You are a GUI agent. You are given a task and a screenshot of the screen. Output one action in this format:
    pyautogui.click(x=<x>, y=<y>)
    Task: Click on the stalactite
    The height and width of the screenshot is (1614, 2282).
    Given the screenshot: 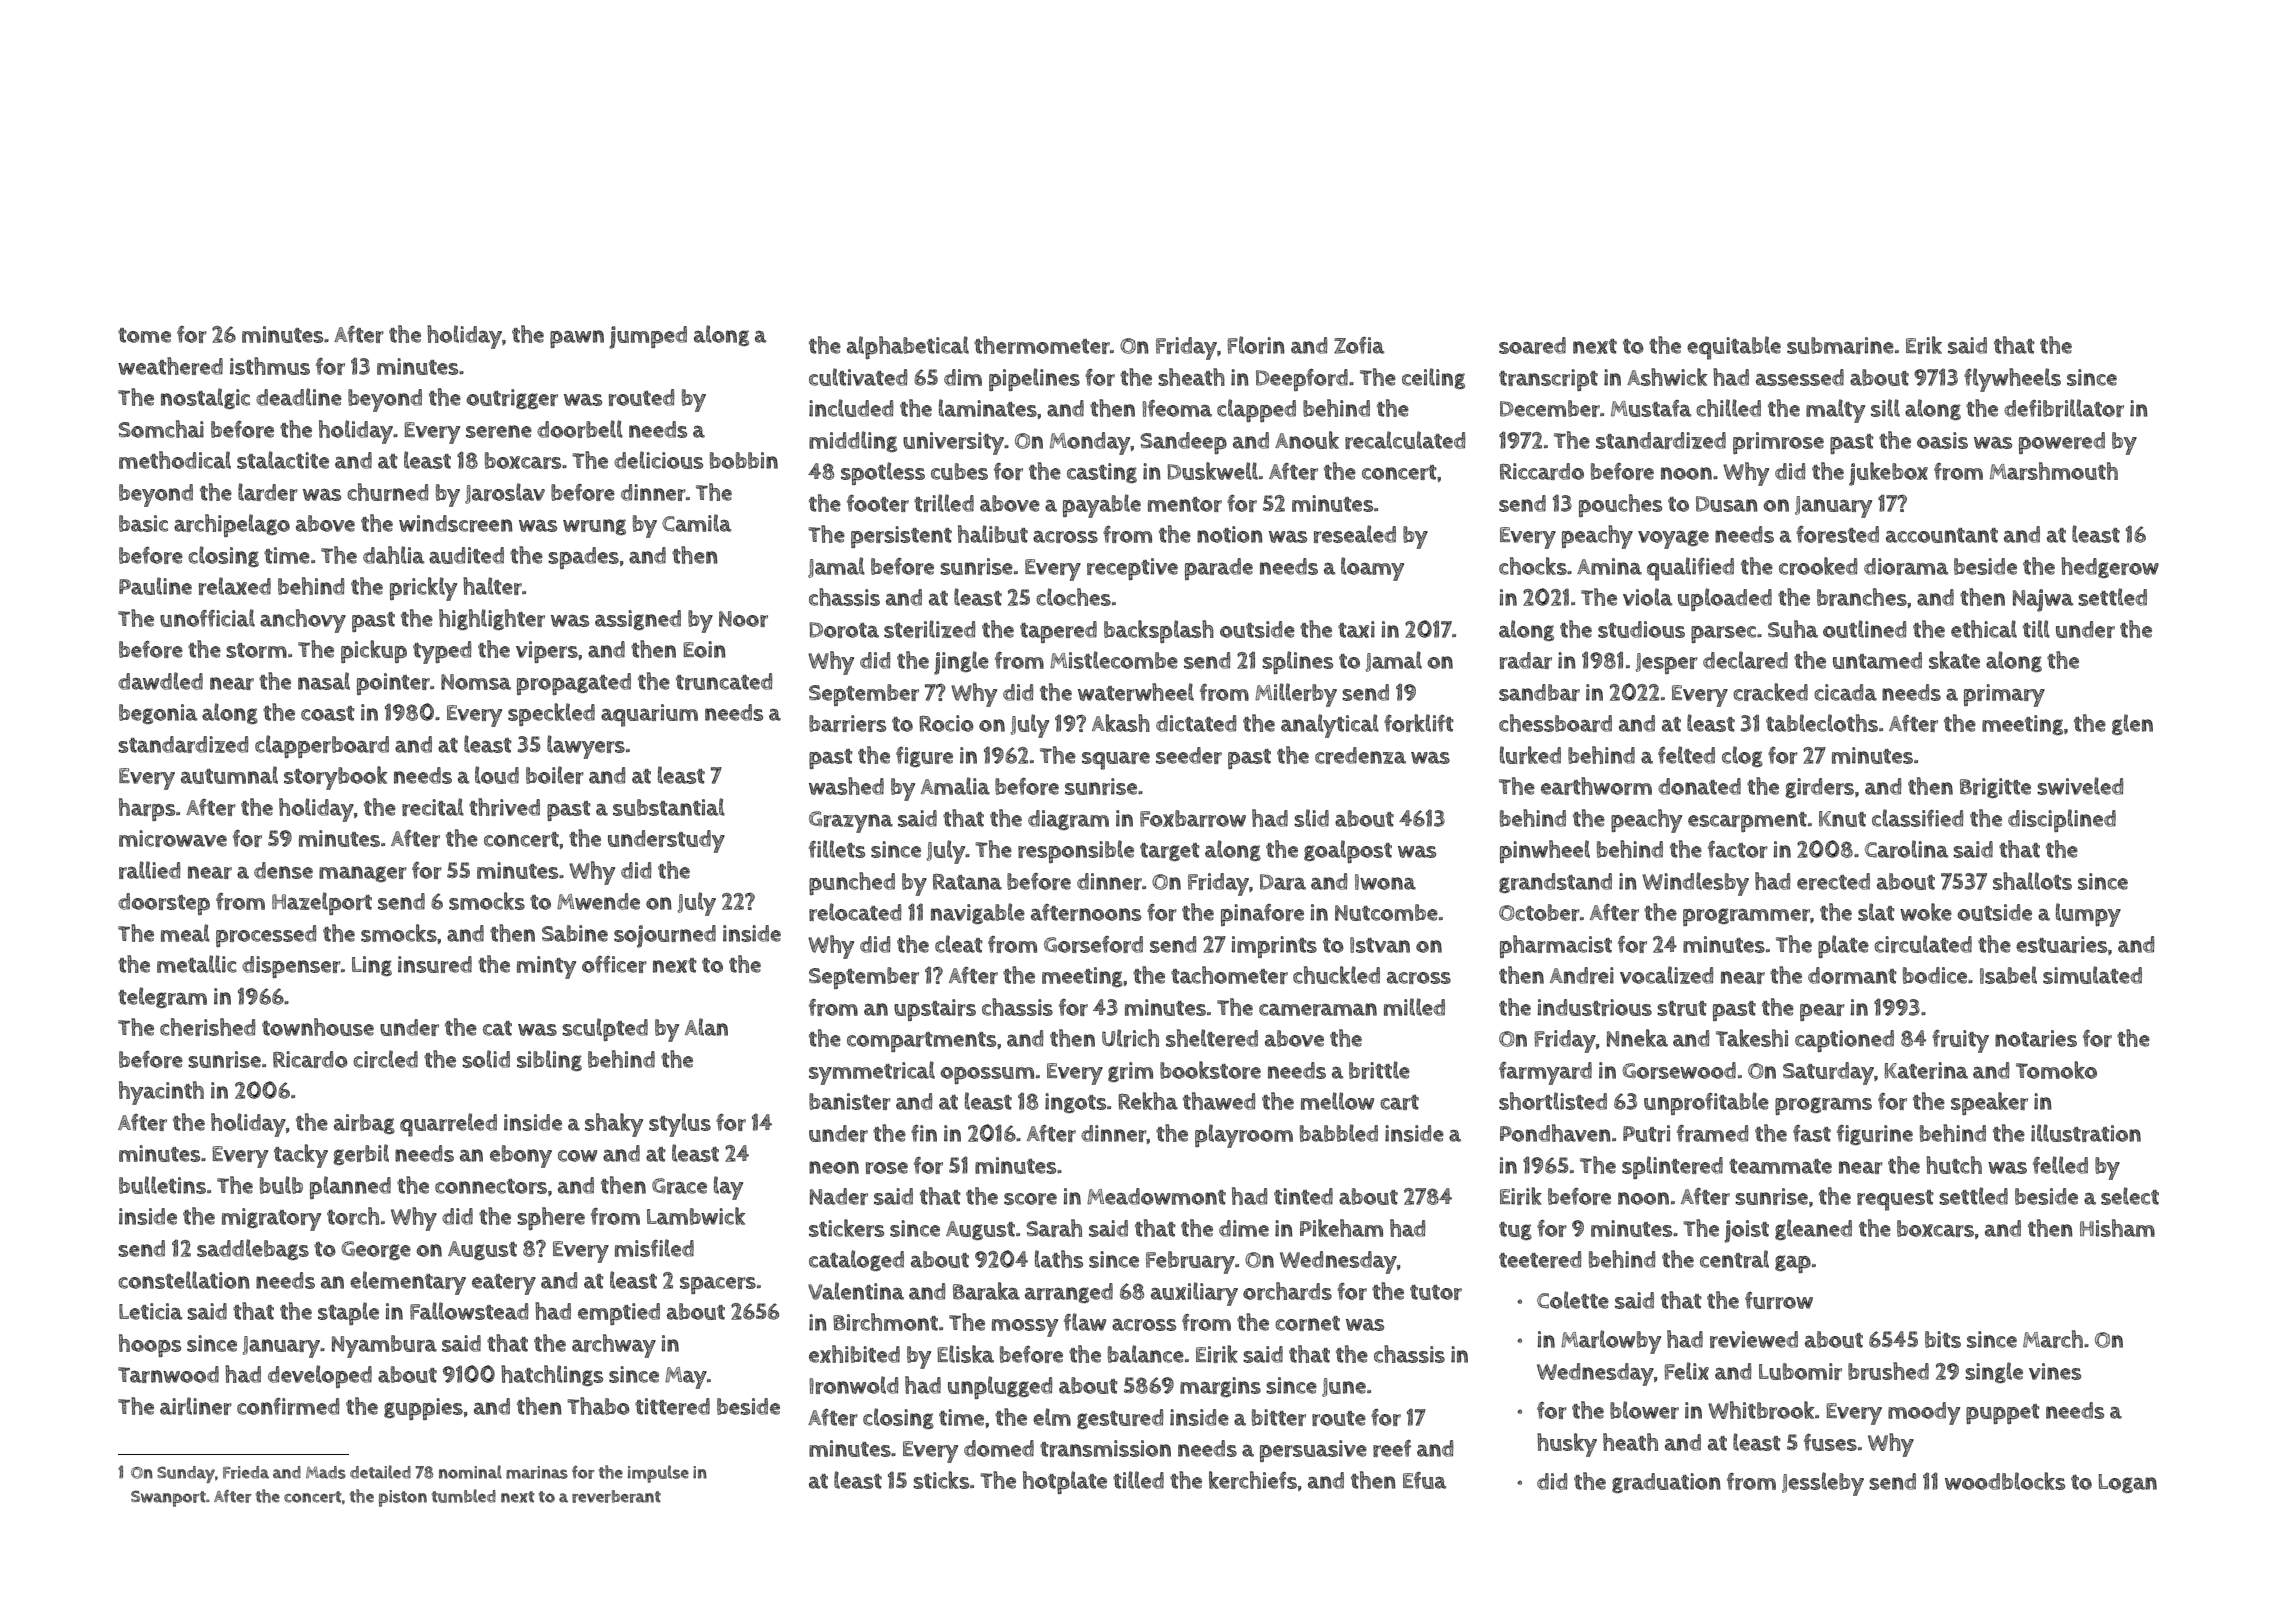 What is the action you would take?
    pyautogui.click(x=283, y=460)
